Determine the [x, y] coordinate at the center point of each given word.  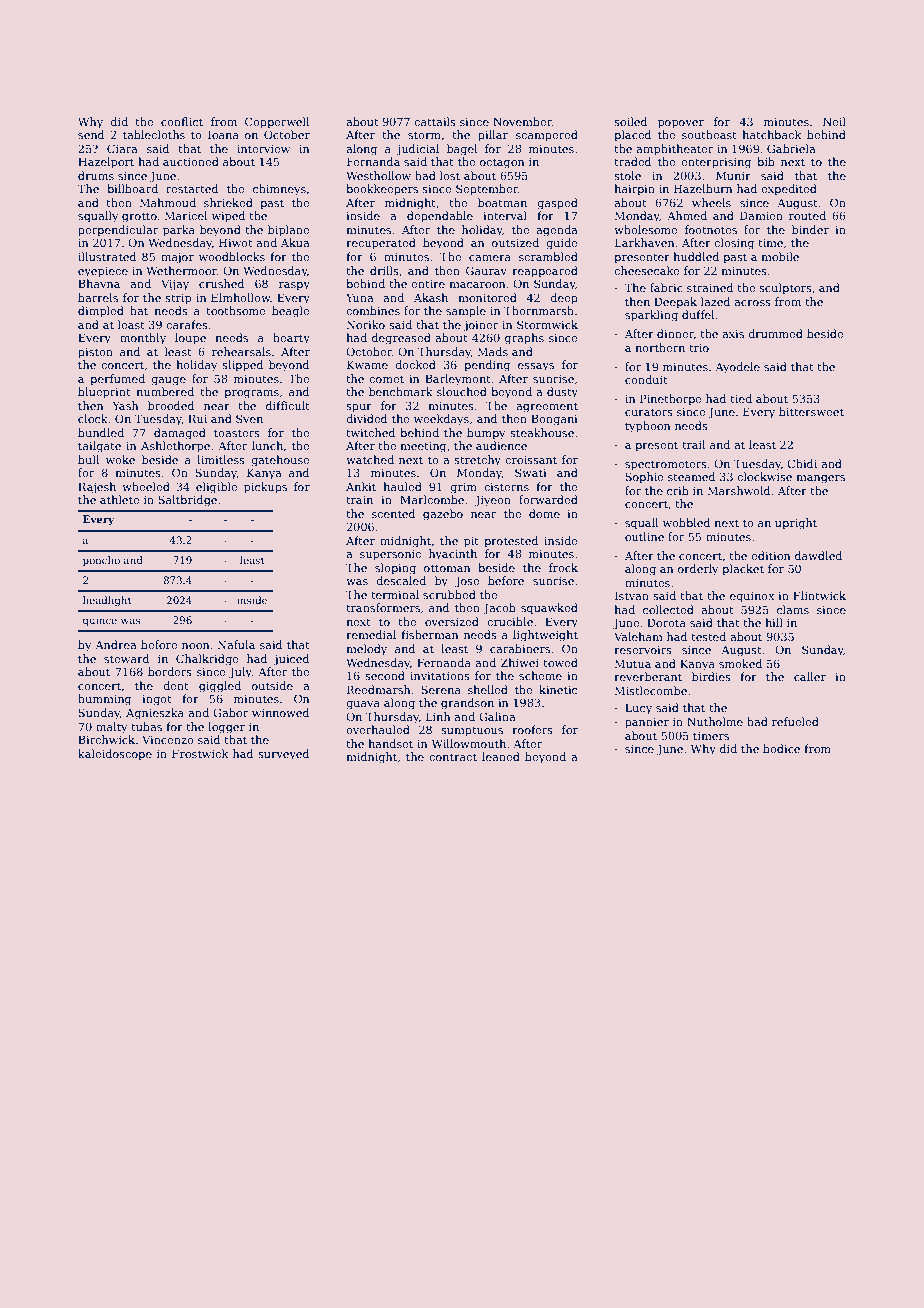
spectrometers [666, 465]
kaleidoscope [115, 755]
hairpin [634, 190]
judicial [417, 150]
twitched [370, 432]
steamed [691, 476]
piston [95, 353]
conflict [182, 121]
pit [471, 542]
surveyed [283, 755]
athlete [119, 499]
